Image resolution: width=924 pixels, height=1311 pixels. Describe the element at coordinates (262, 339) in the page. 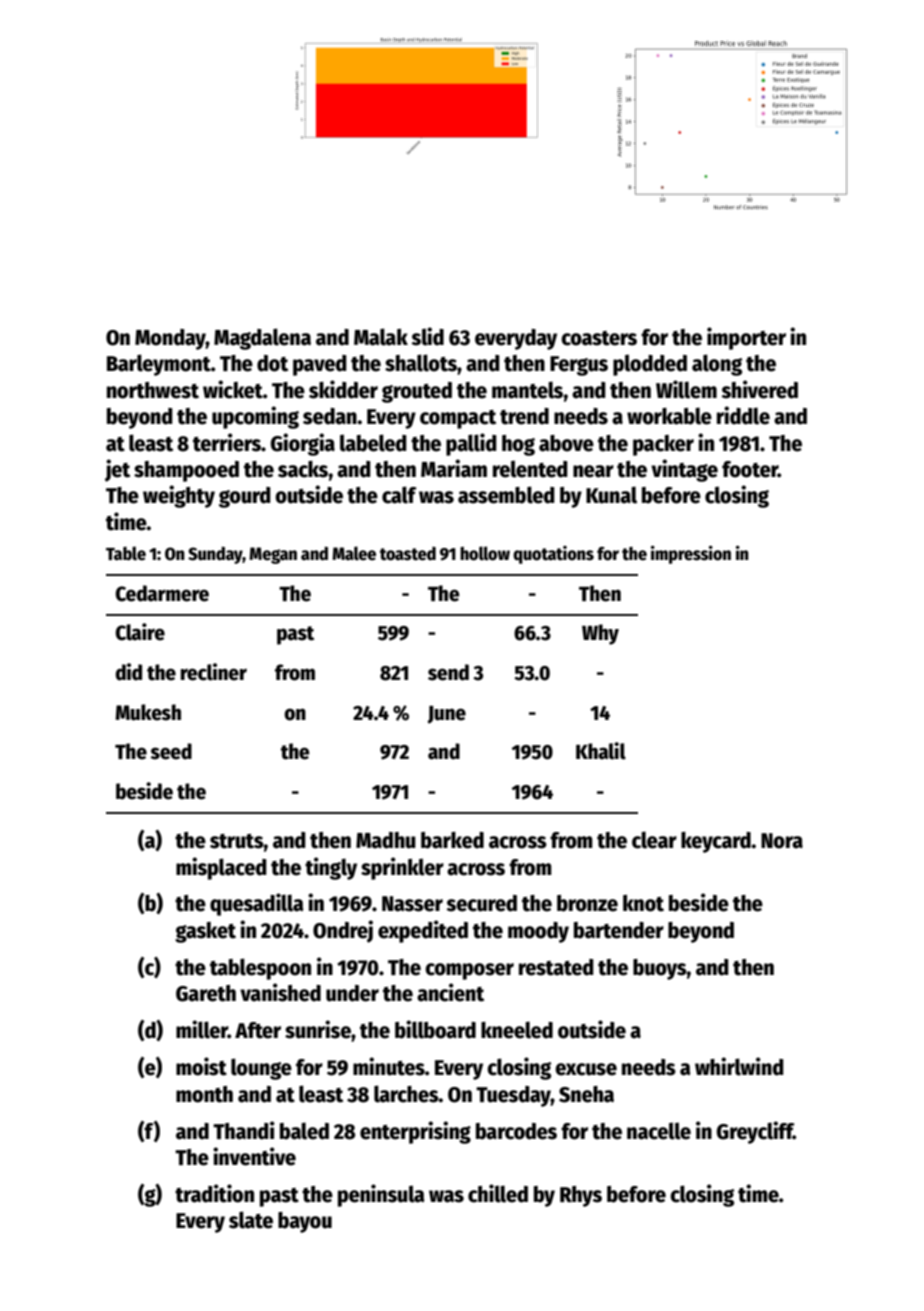

I see `Magdalena` at that location.
